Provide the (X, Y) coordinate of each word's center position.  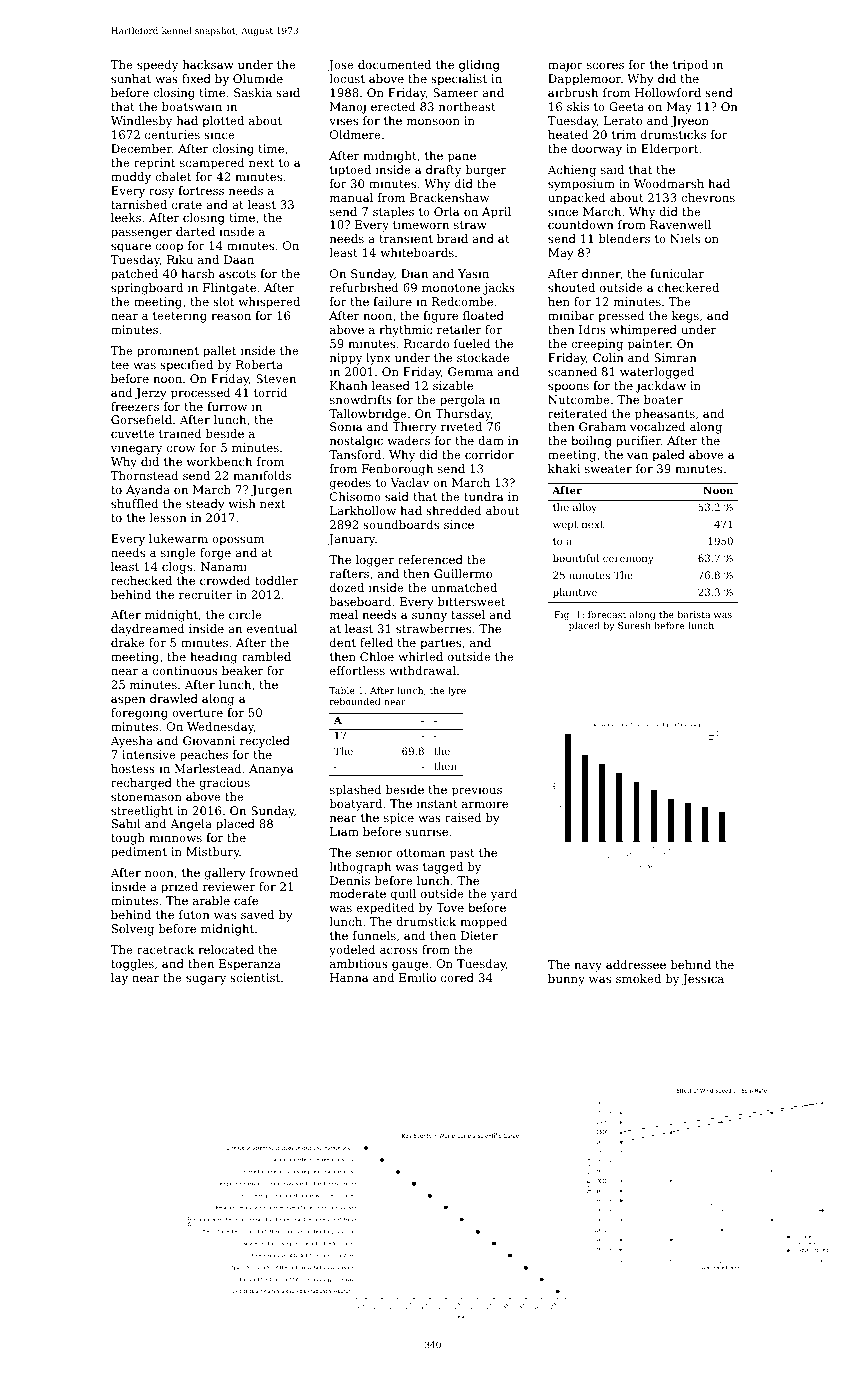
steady (205, 505)
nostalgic (356, 442)
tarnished (139, 204)
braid (452, 238)
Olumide (258, 78)
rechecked (141, 580)
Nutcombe (579, 399)
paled (668, 456)
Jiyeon (690, 122)
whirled (420, 656)
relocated (226, 949)
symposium (581, 185)
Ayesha (132, 742)
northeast (467, 106)
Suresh (634, 625)
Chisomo (355, 496)
